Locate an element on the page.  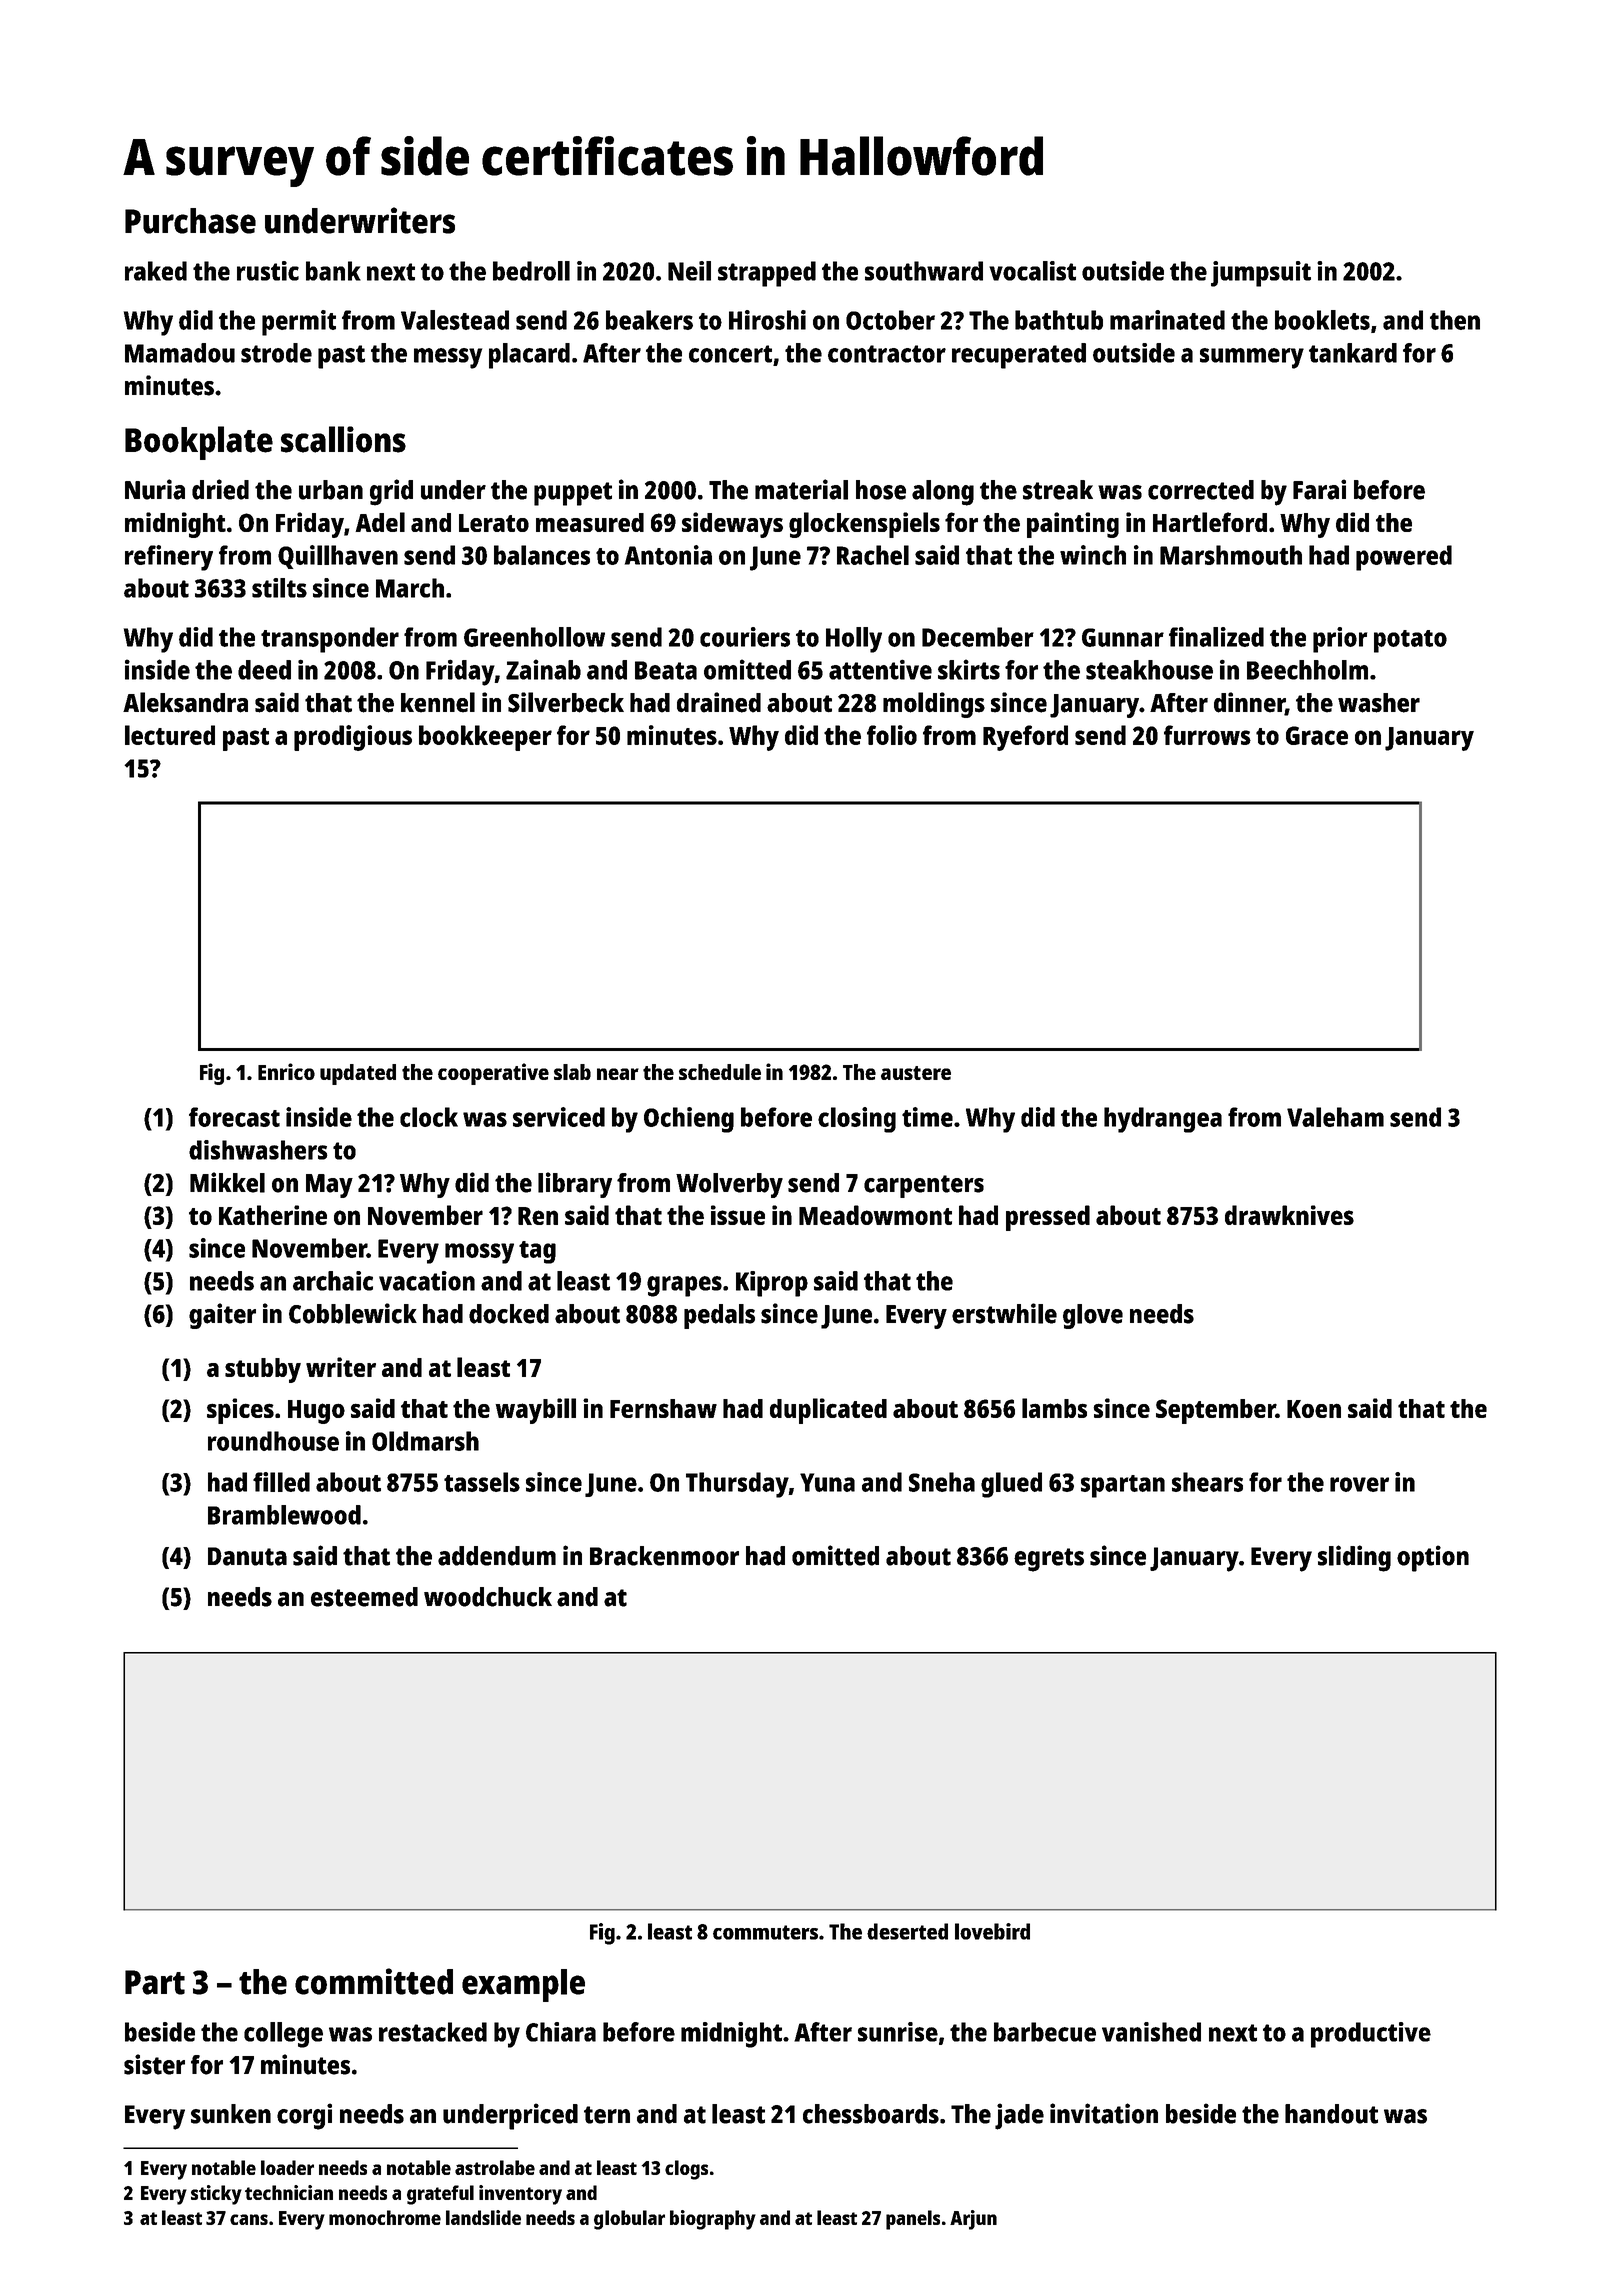
closing is located at coordinates (857, 1120).
